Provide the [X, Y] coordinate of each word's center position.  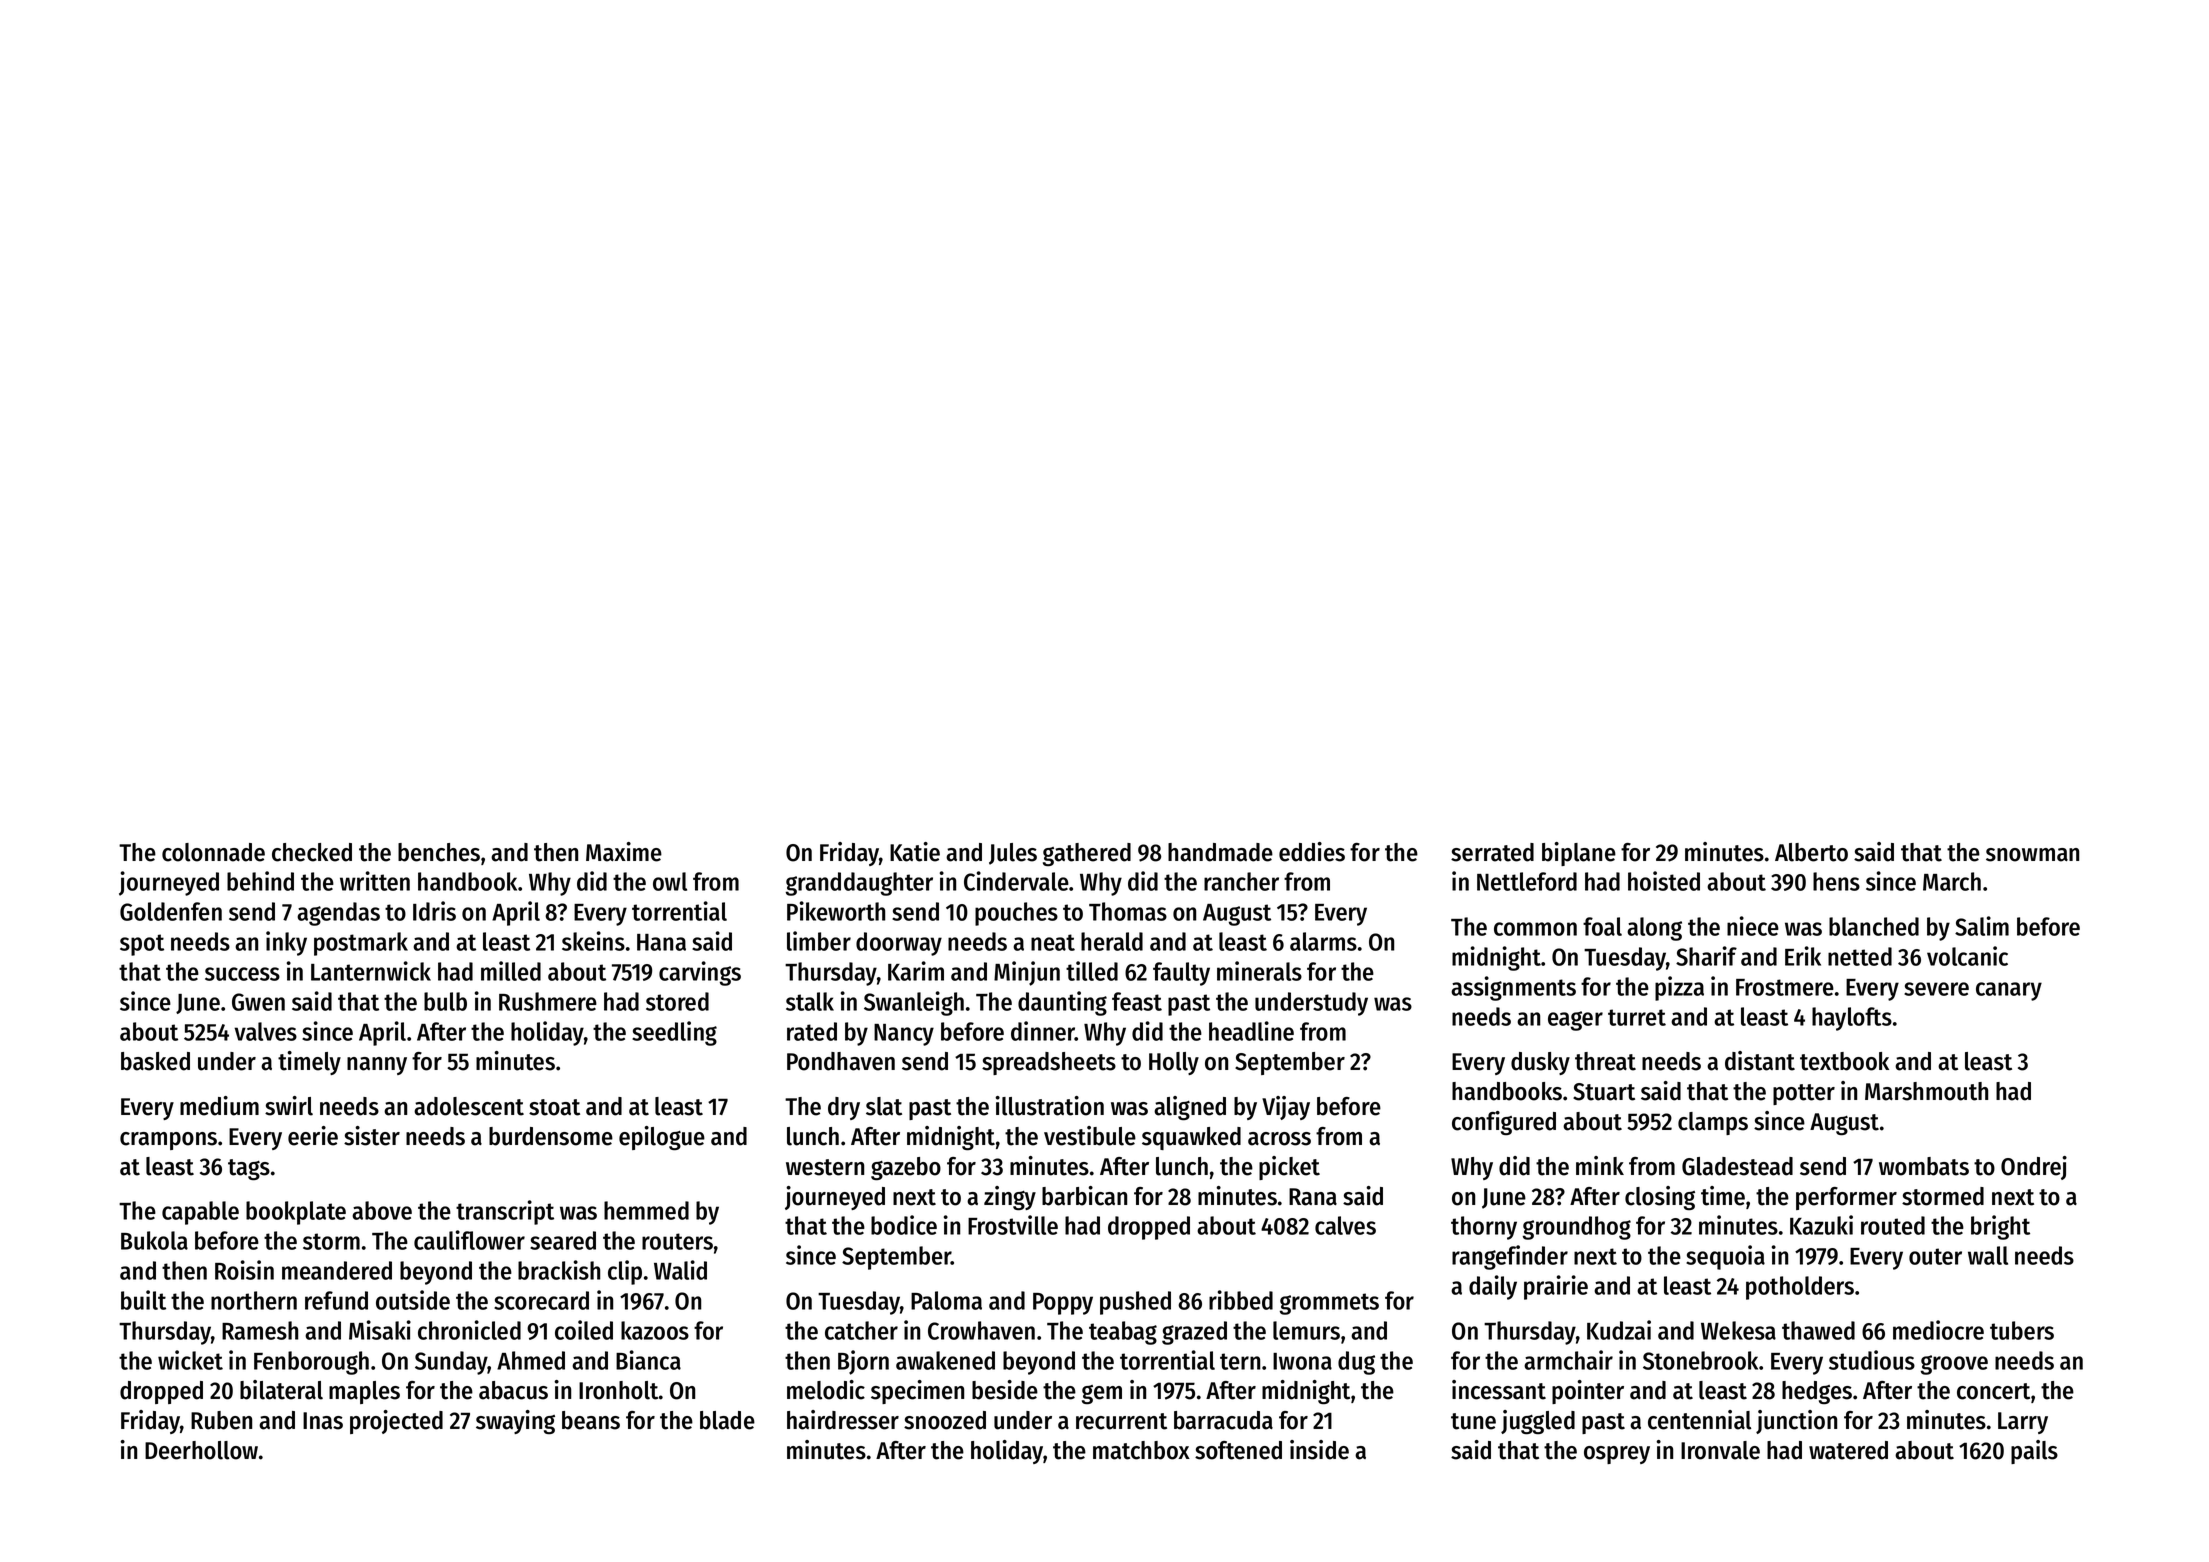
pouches [1016, 914]
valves [265, 1031]
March [1952, 881]
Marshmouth [1926, 1091]
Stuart [1604, 1092]
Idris [434, 911]
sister [372, 1136]
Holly [1174, 1063]
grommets [1329, 1304]
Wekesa [1738, 1330]
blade [727, 1420]
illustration [1049, 1106]
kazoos [655, 1330]
